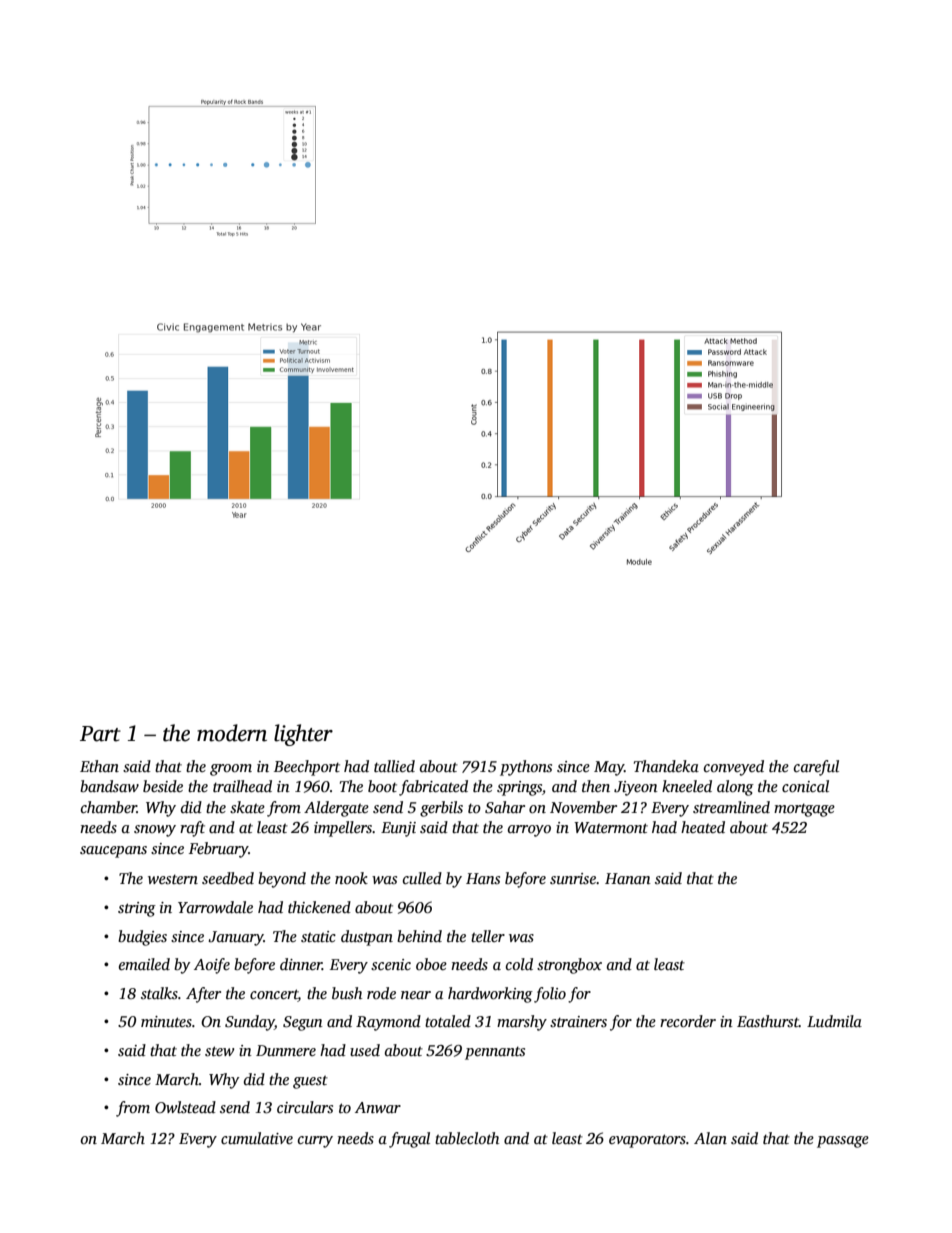 The image size is (952, 1233). What do you see at coordinates (257, 1138) in the image?
I see `cumulative` at bounding box center [257, 1138].
